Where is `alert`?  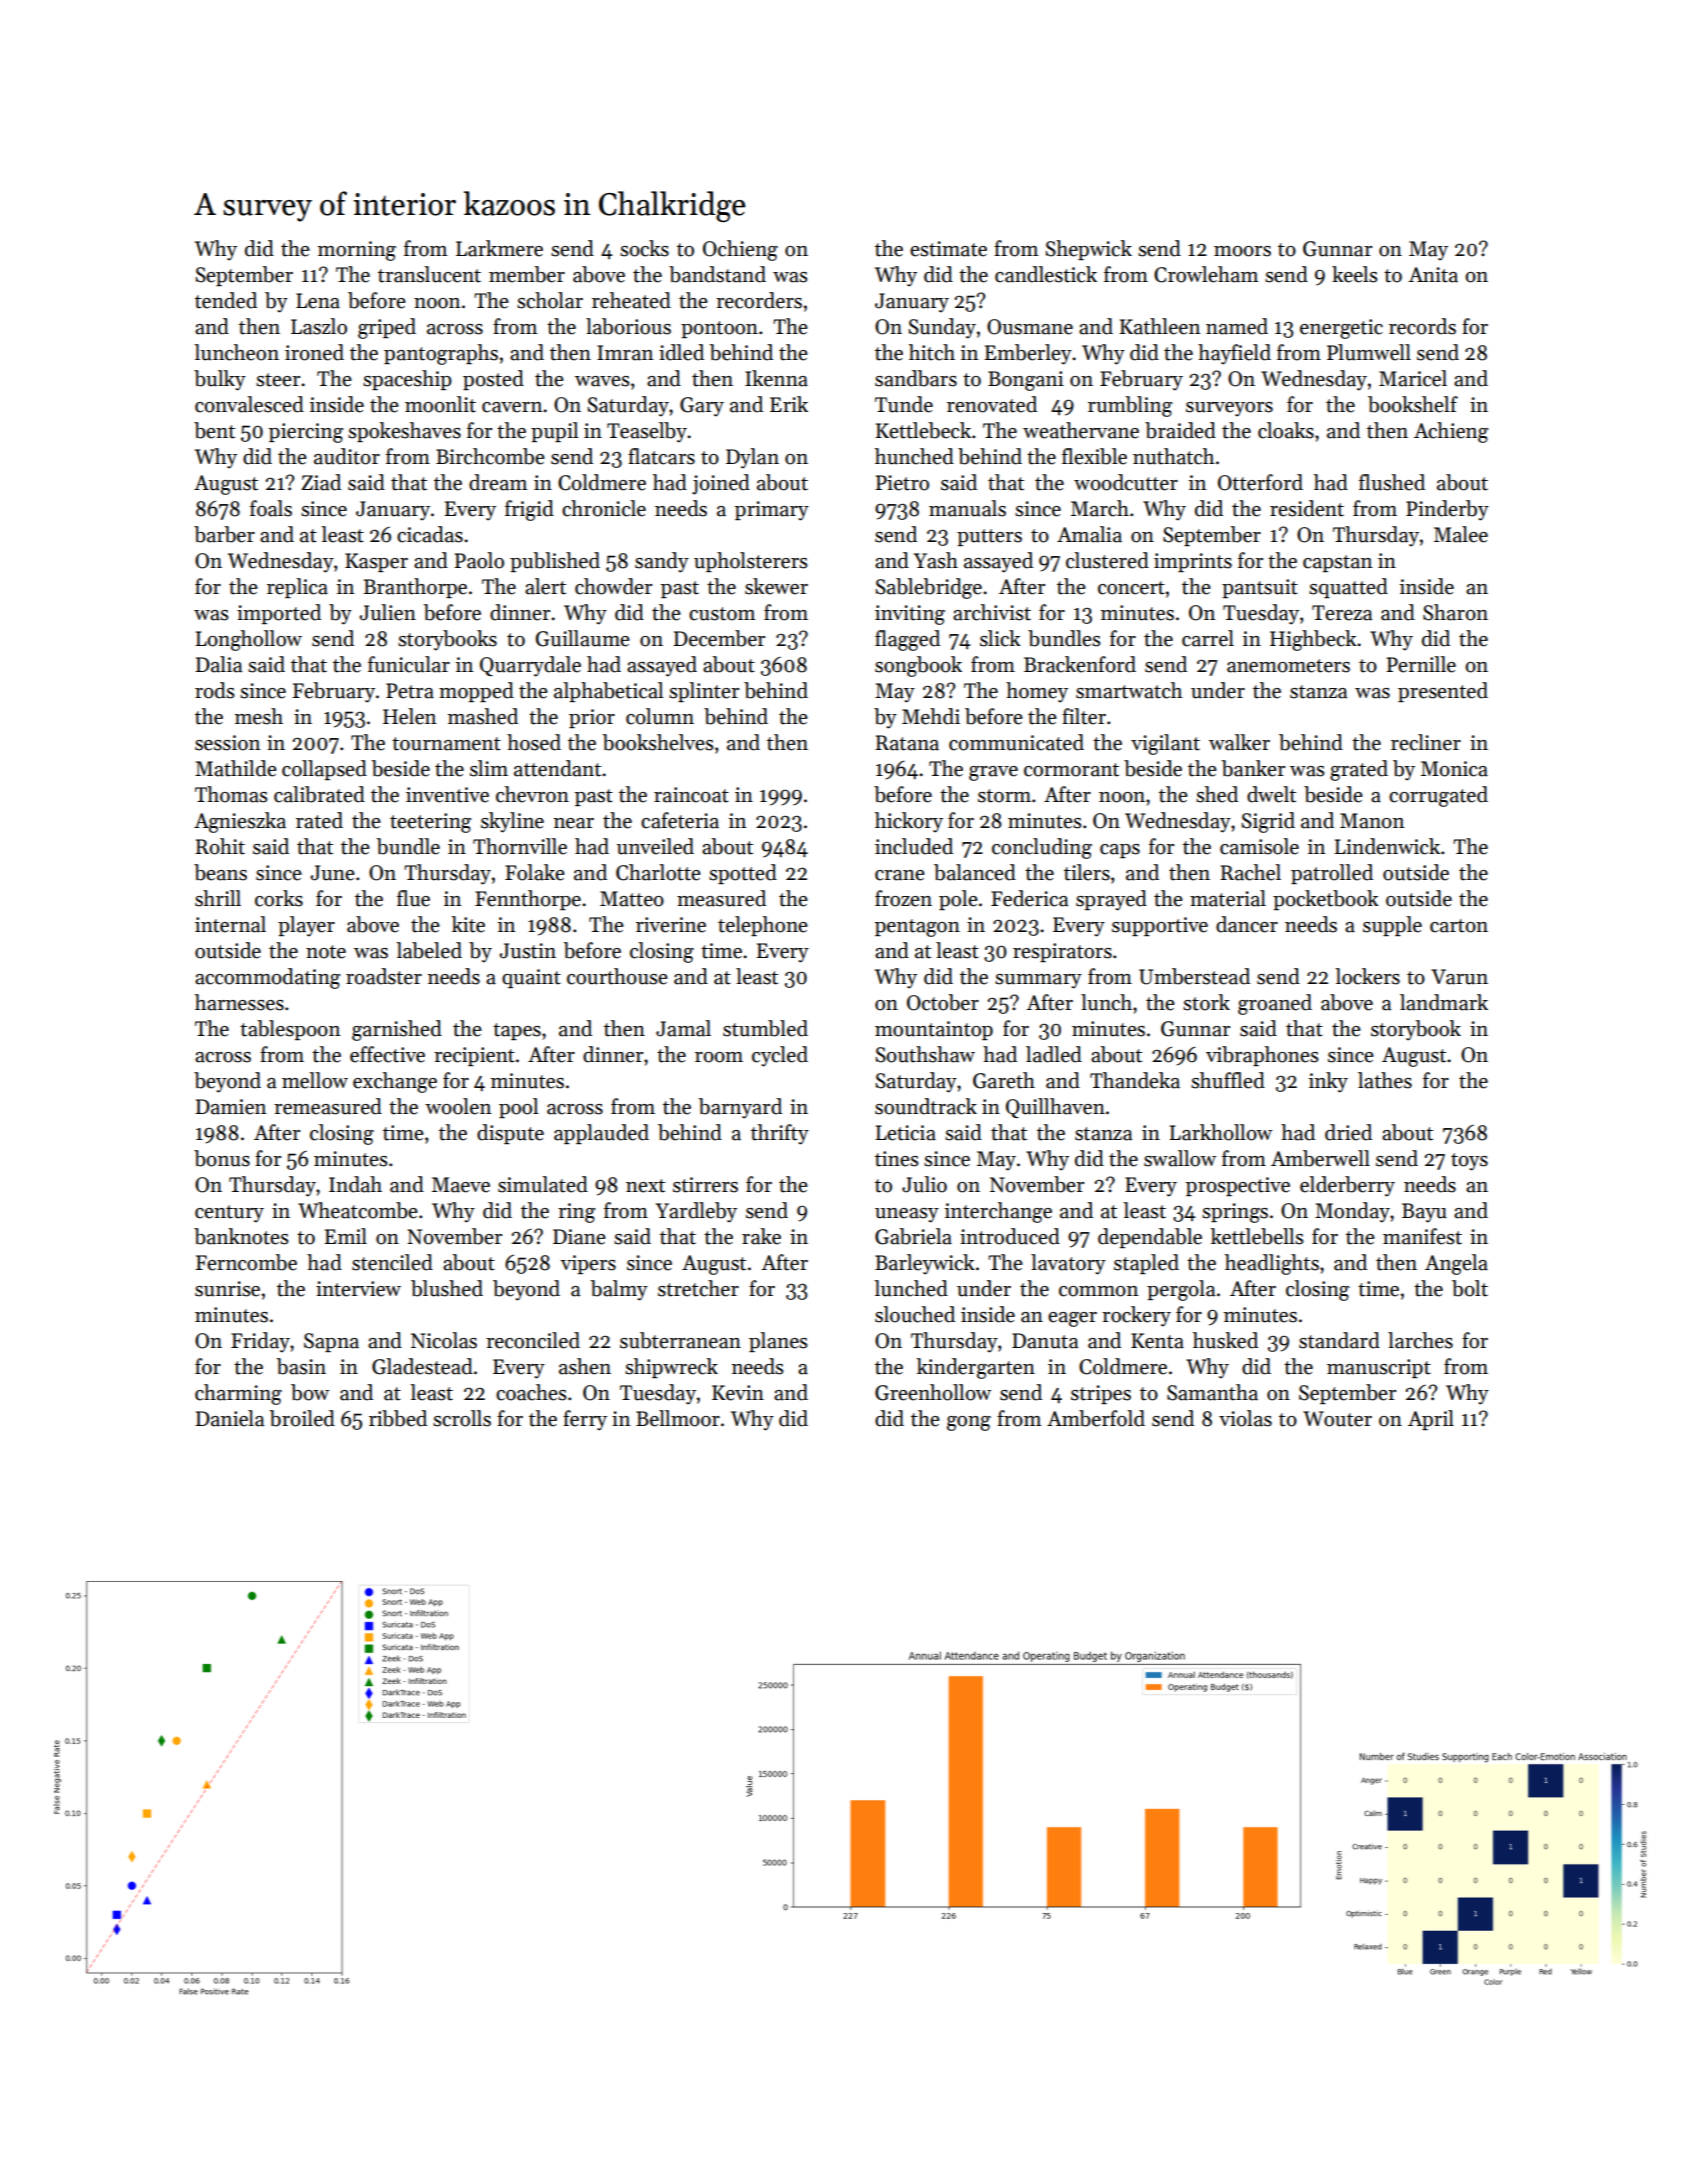 alert is located at coordinates (545, 586).
